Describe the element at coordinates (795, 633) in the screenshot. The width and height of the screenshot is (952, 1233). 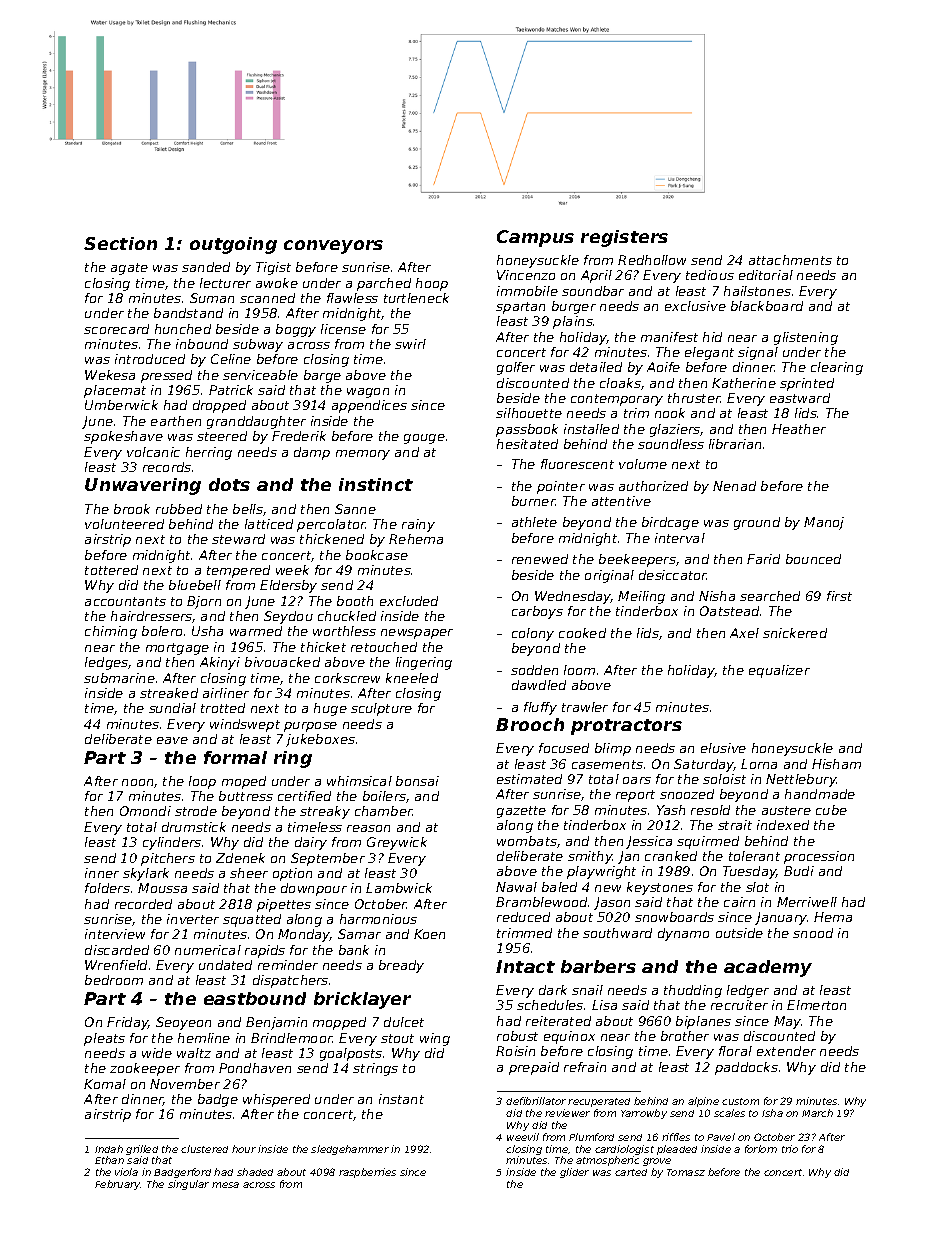
I see `snickered` at that location.
